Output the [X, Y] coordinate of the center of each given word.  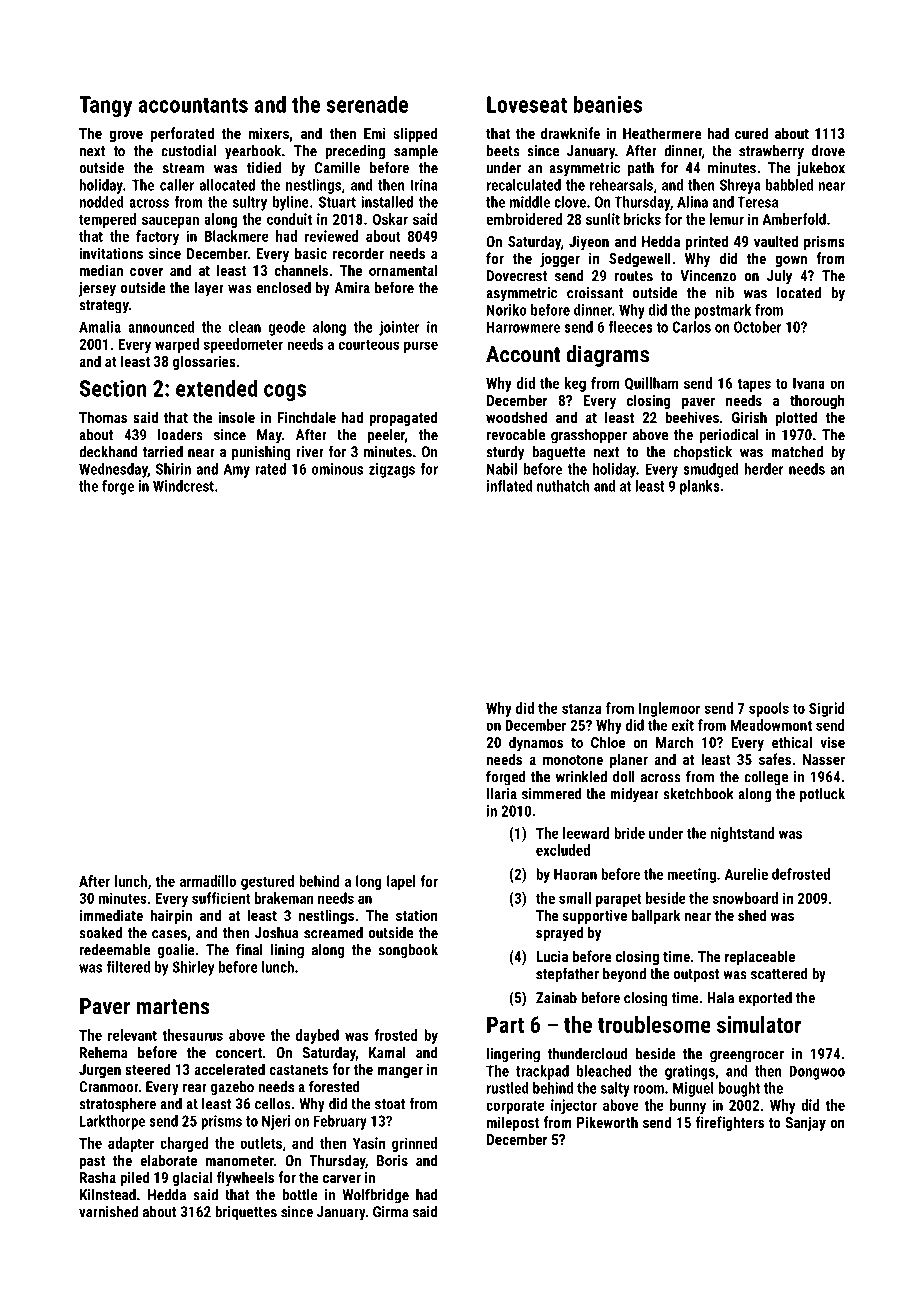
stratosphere [117, 1105]
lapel [401, 882]
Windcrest [183, 486]
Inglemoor [669, 709]
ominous [337, 469]
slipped [415, 134]
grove [126, 136]
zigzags [392, 470]
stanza [582, 708]
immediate [111, 915]
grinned [414, 1144]
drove [828, 151]
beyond [624, 975]
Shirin [173, 469]
